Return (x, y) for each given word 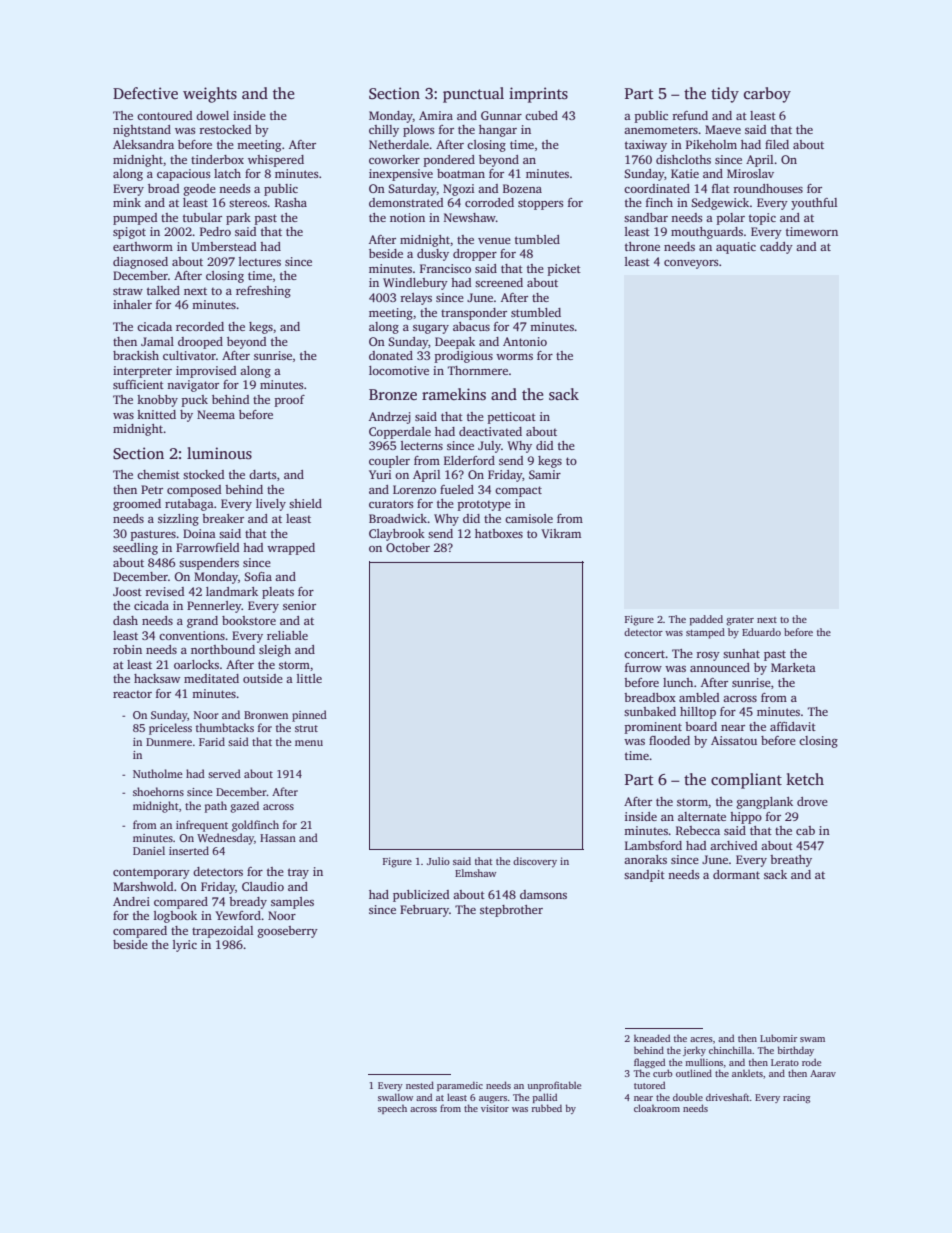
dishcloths (683, 159)
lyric (185, 946)
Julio (438, 861)
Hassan (278, 838)
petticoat (512, 418)
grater (740, 621)
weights (210, 95)
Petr (152, 489)
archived (734, 845)
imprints (538, 95)
